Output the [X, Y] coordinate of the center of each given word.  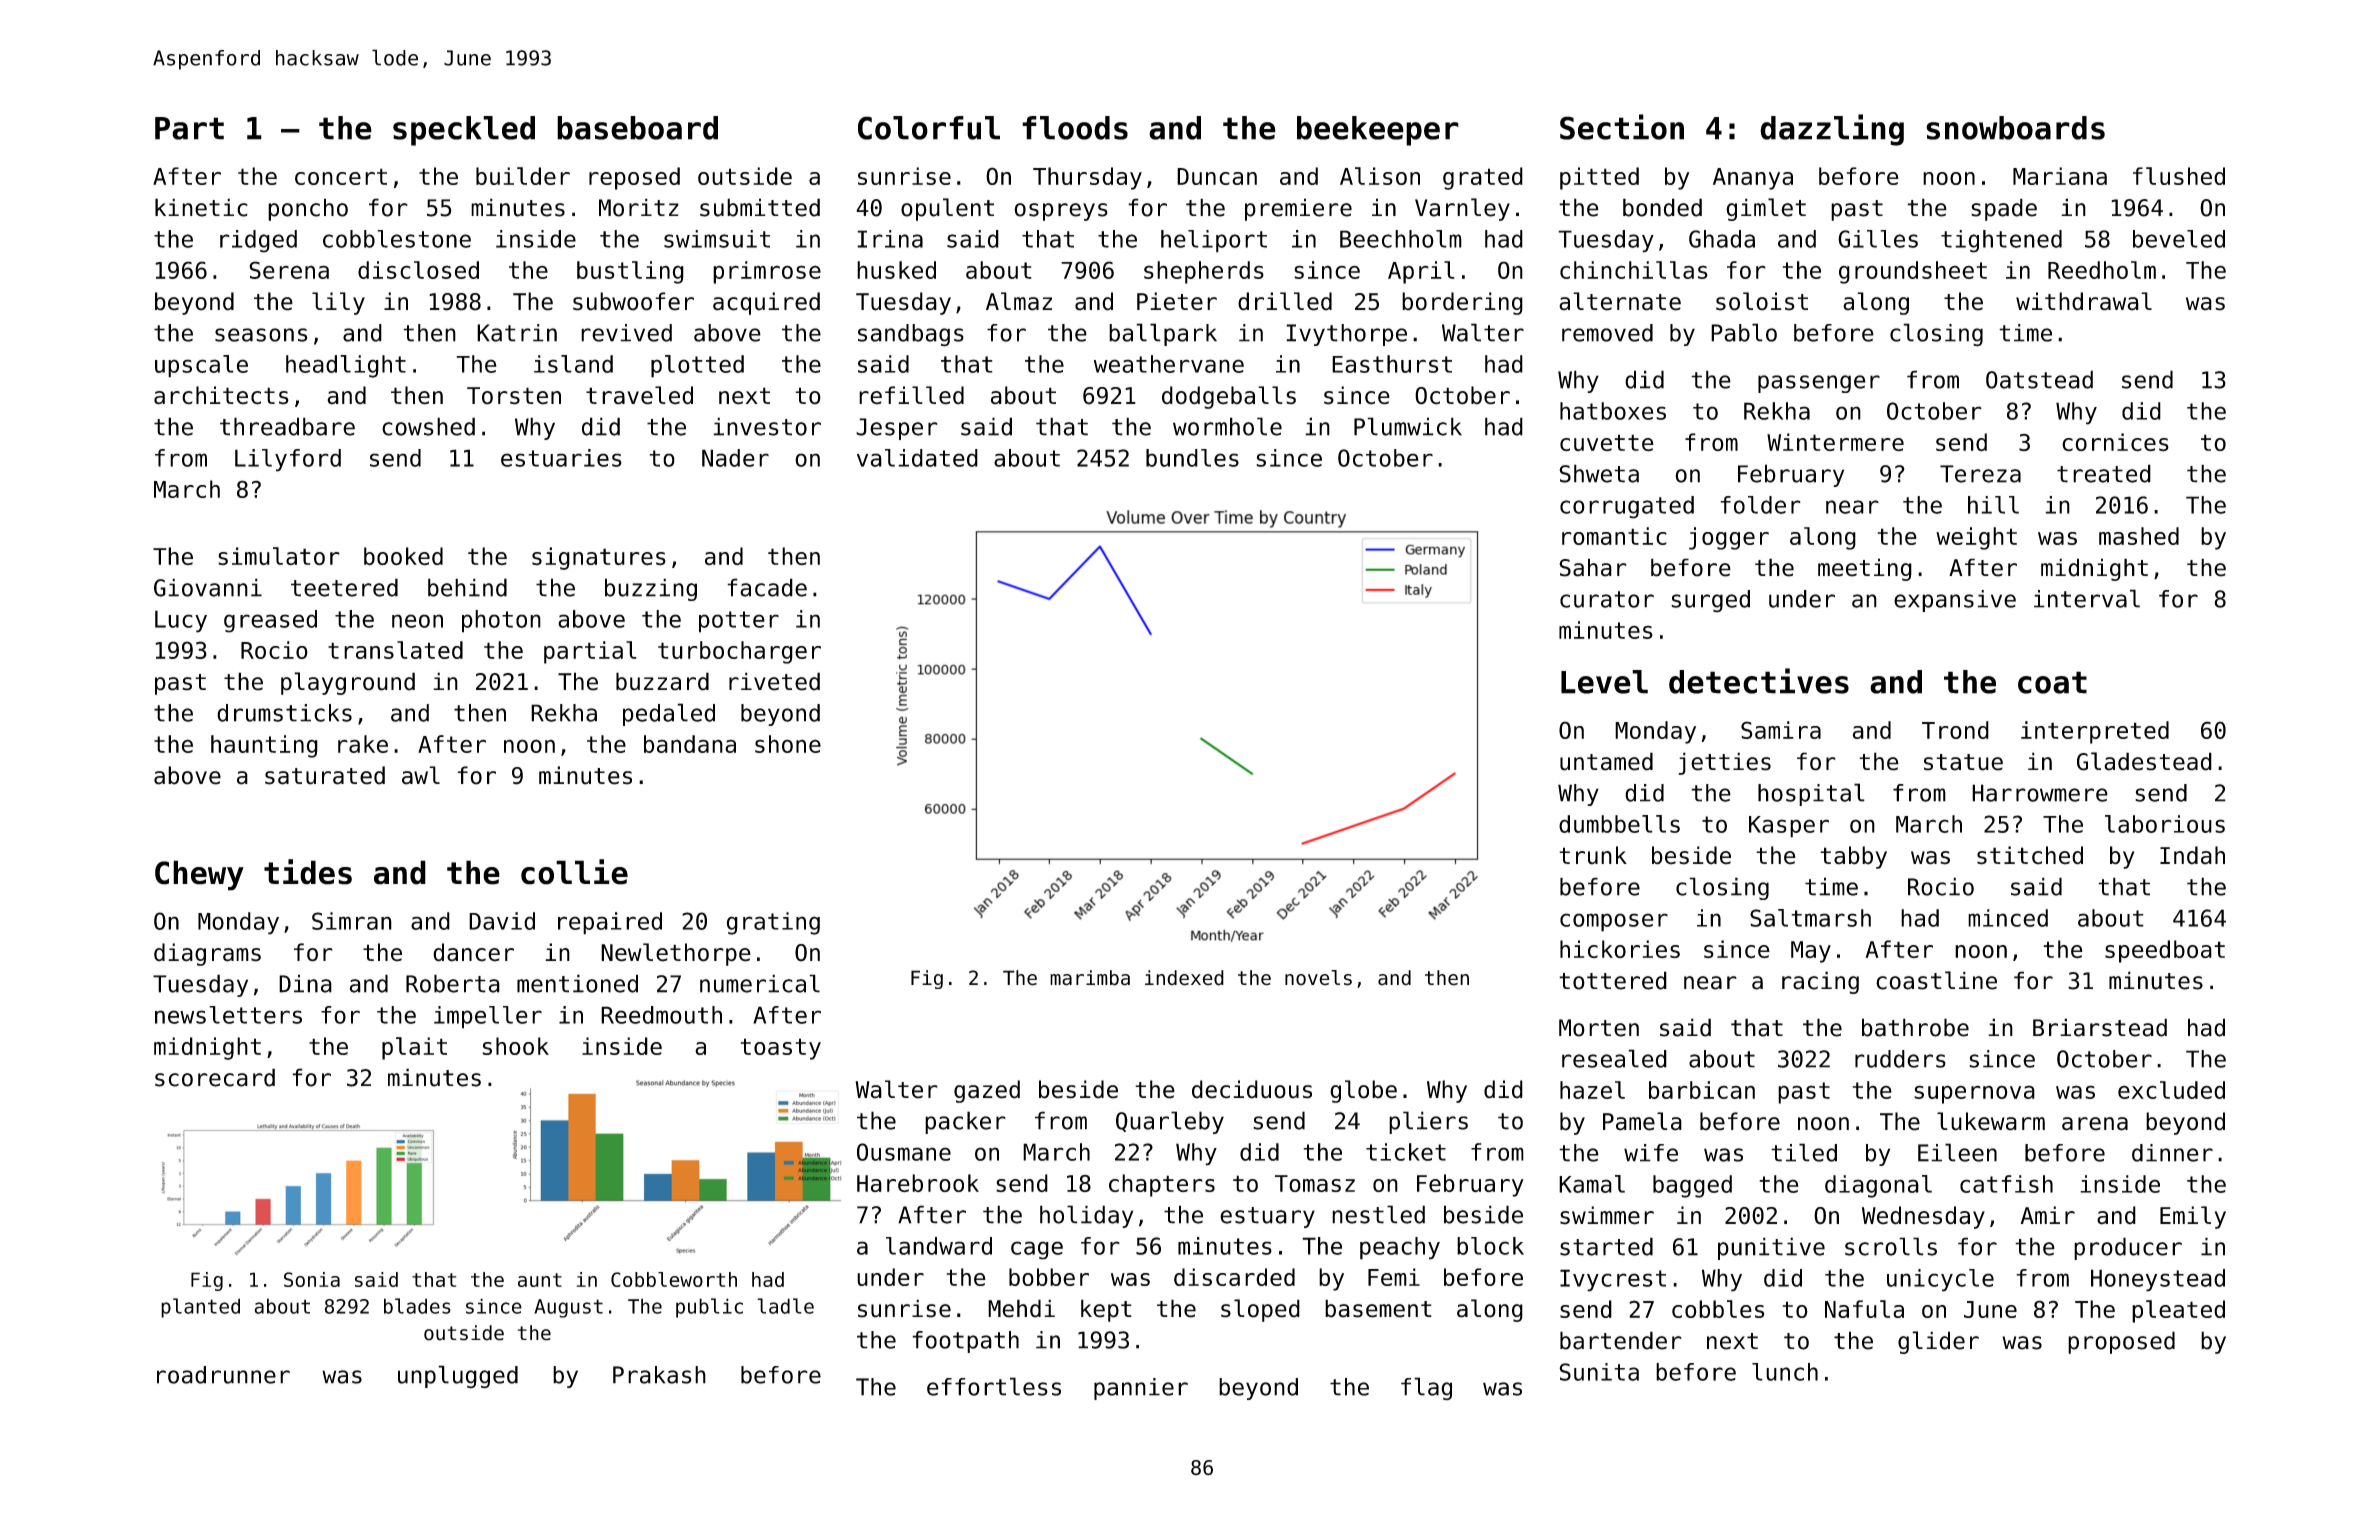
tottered [1613, 980]
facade [767, 587]
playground [348, 683]
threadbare [287, 426]
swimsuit [717, 239]
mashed [2139, 536]
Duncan [1217, 176]
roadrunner [223, 1375]
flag [1426, 1389]
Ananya [1753, 179]
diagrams [207, 954]
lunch [1785, 1372]
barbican [1702, 1090]
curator [1607, 599]
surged [1710, 601]
